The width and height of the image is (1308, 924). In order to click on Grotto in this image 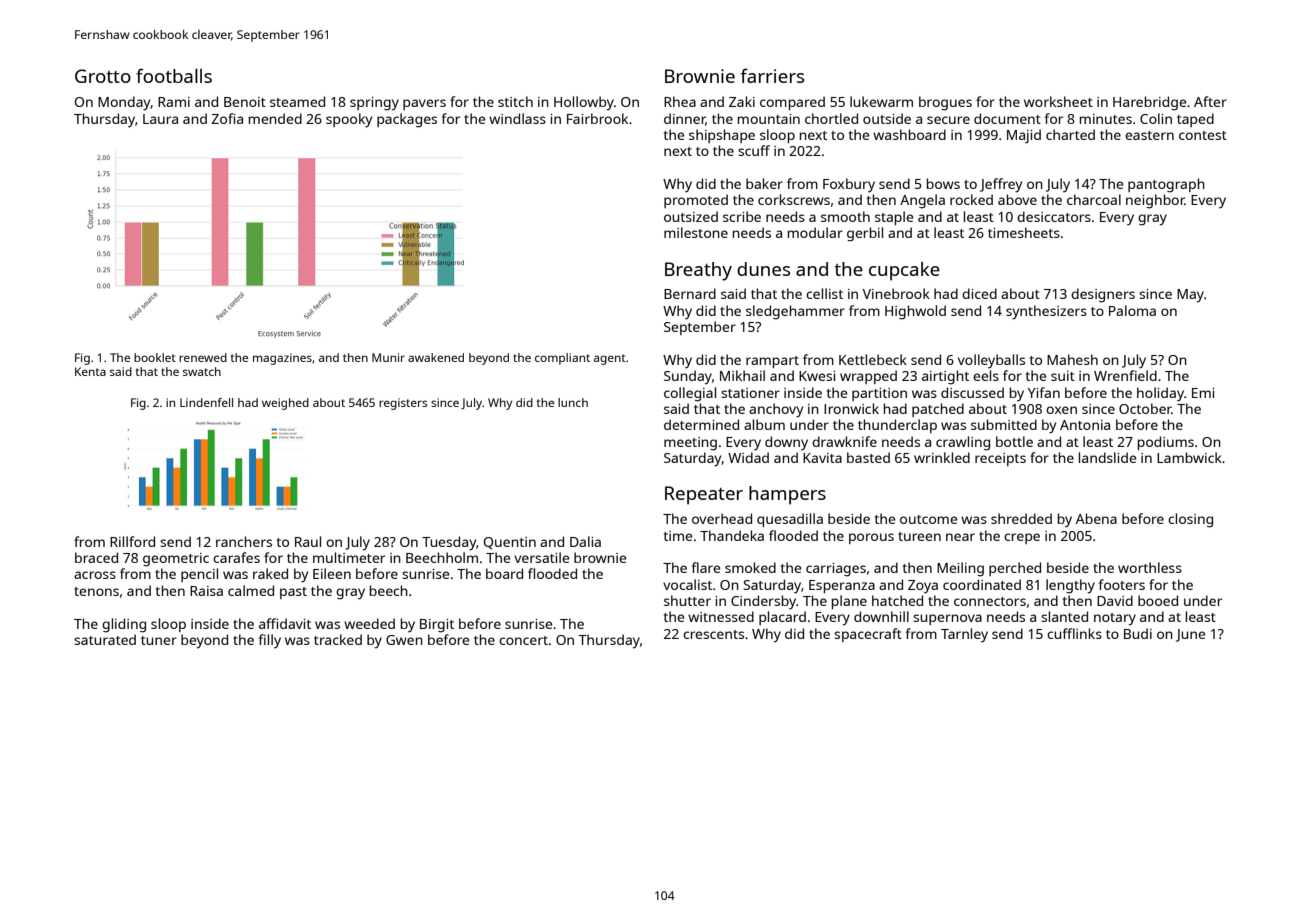, I will do `click(103, 76)`.
